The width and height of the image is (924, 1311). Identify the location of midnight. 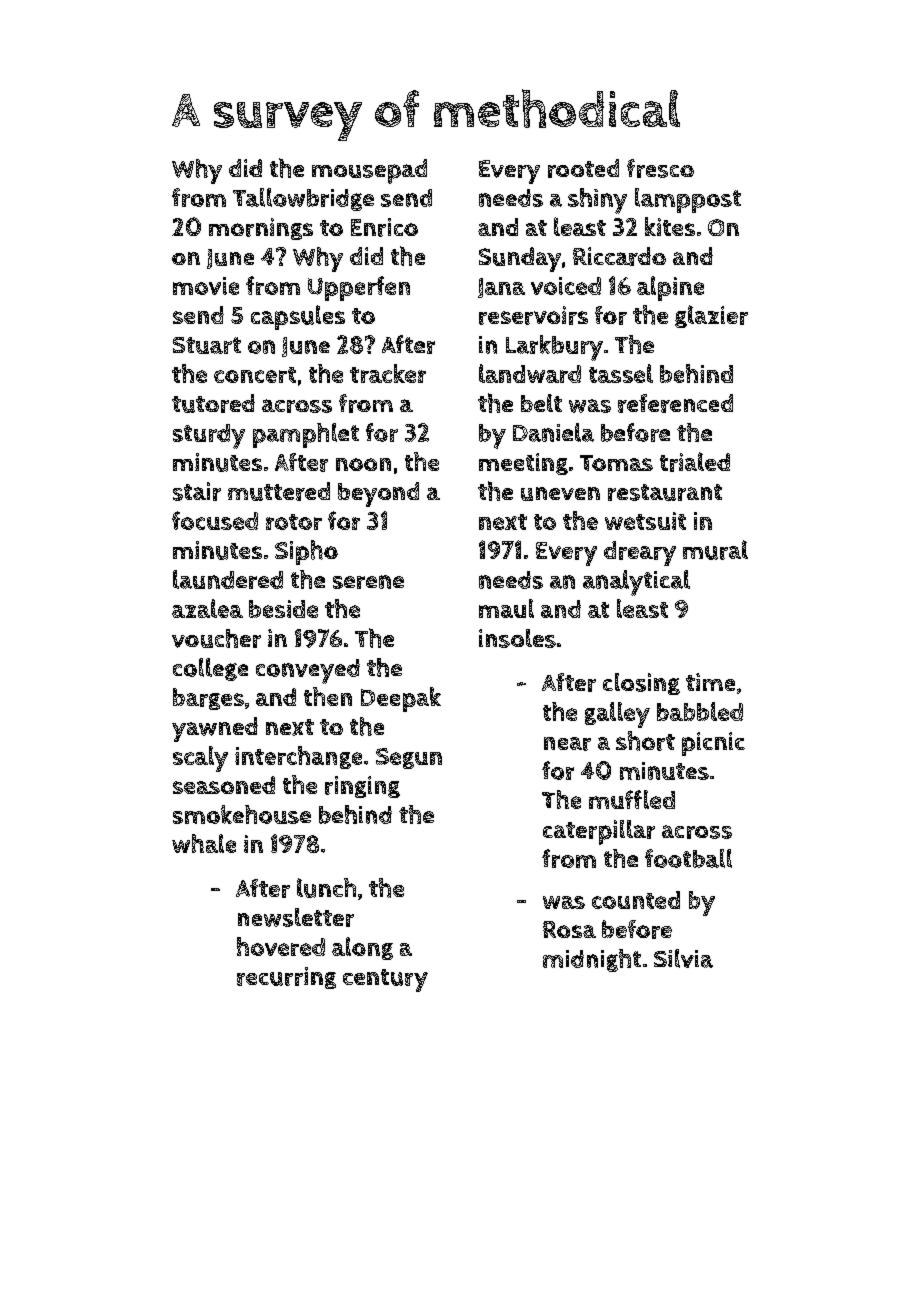
(592, 960).
